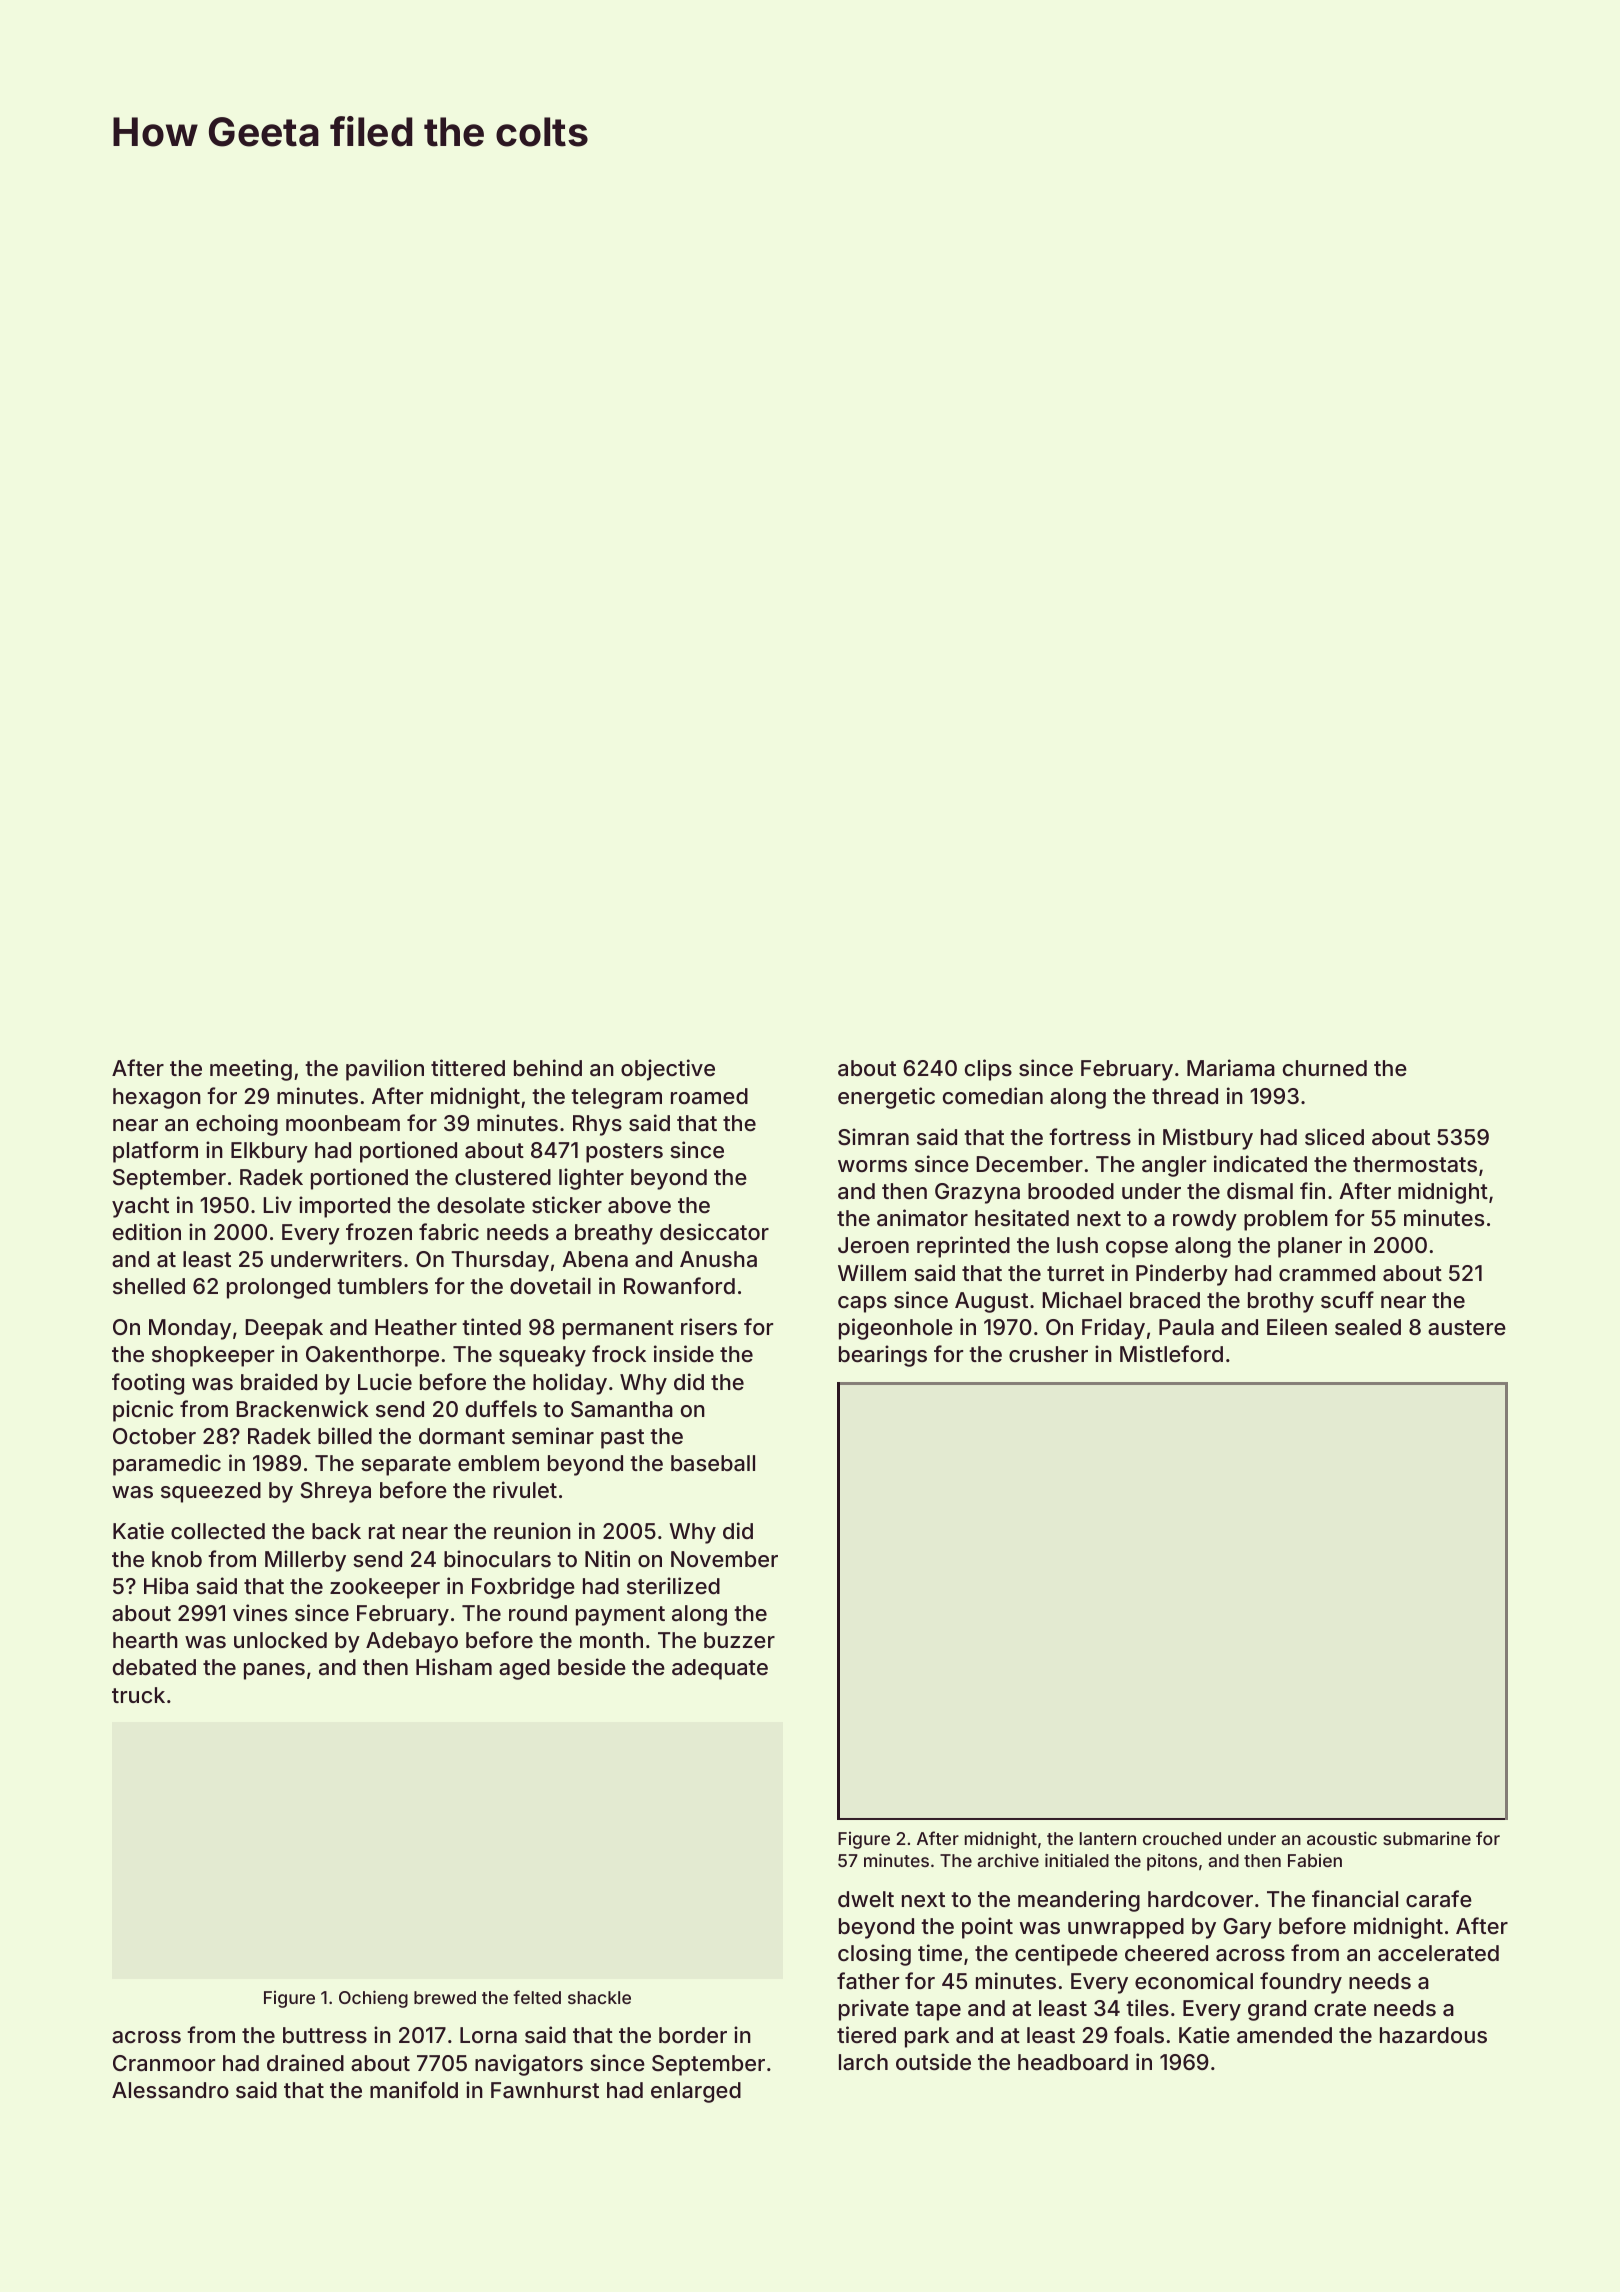 The height and width of the document is (2292, 1620). Describe the element at coordinates (1427, 1838) in the document. I see `submarine` at that location.
